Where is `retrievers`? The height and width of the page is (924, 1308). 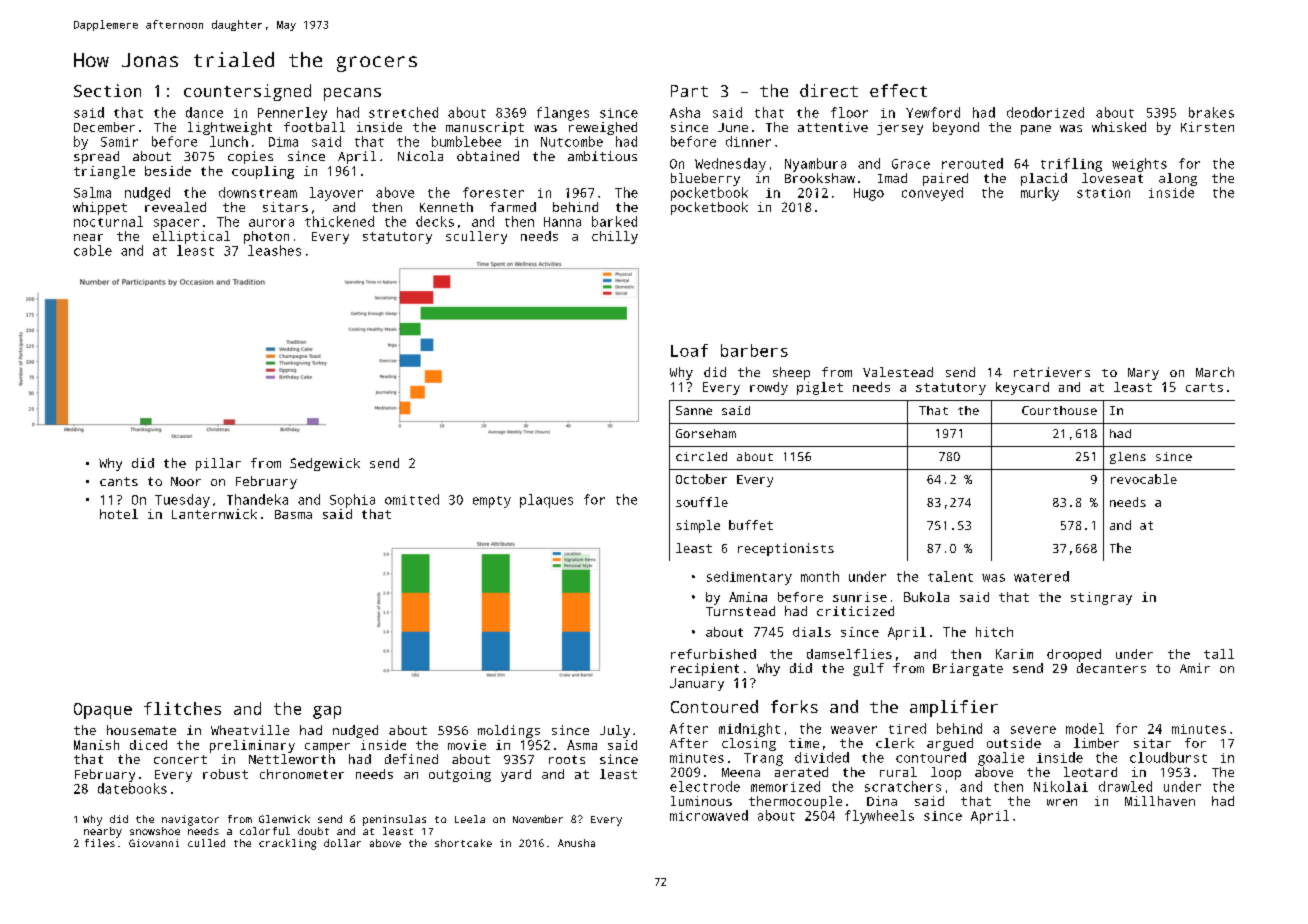
retrievers is located at coordinates (1052, 372).
